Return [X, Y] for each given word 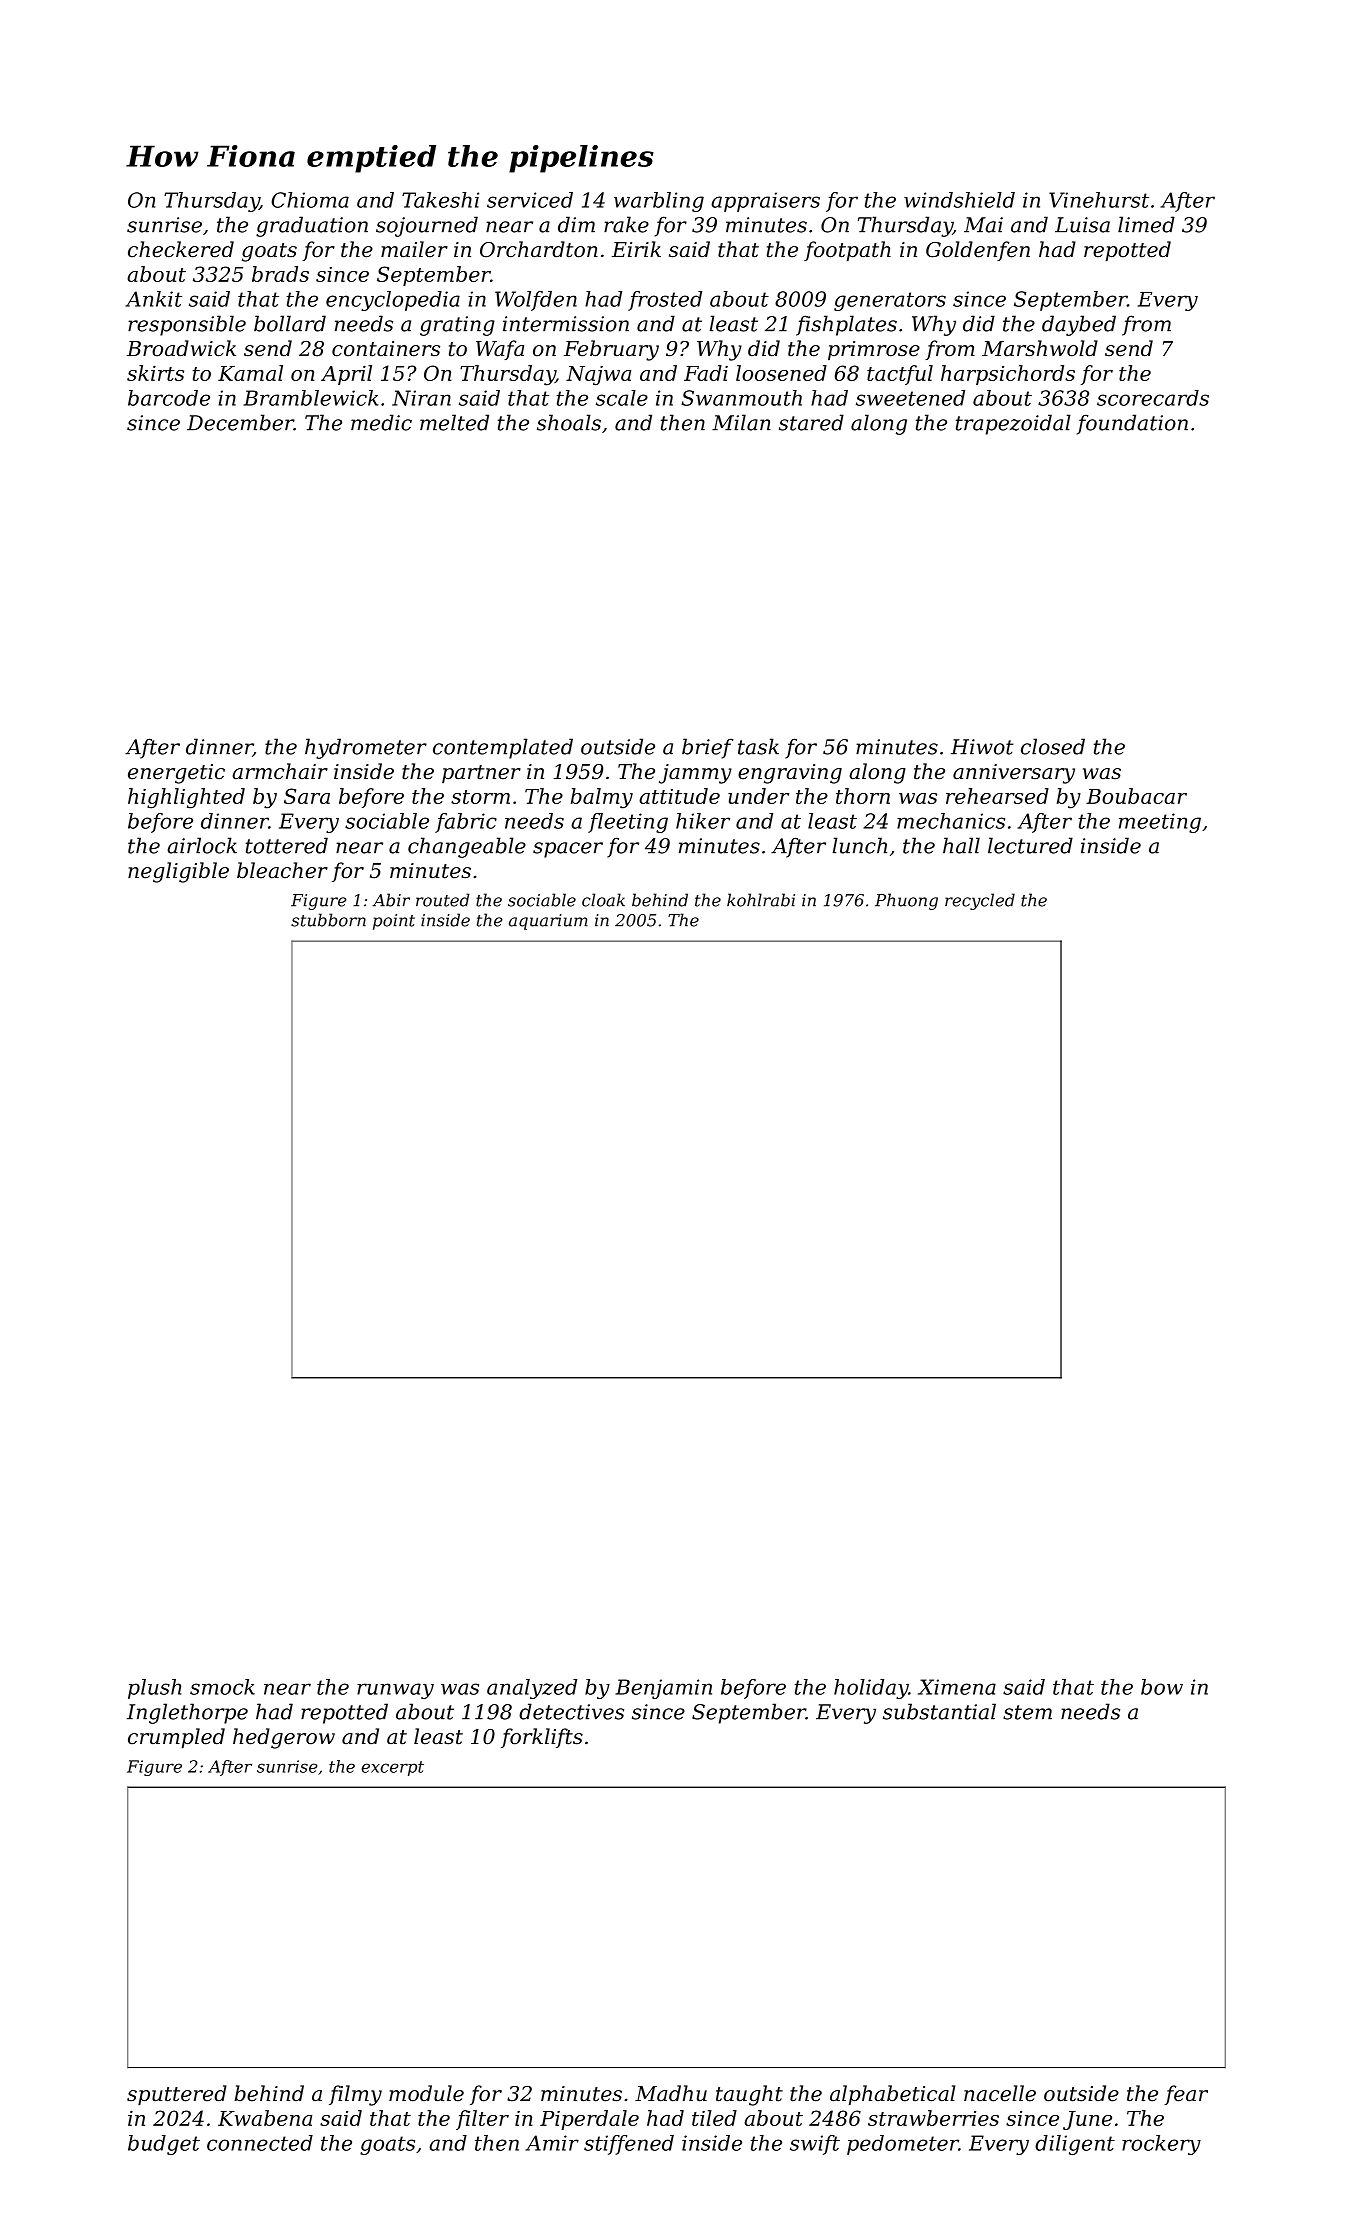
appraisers [765, 202]
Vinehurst [1099, 200]
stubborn [328, 920]
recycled [980, 901]
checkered [181, 249]
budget [164, 2145]
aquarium [548, 922]
